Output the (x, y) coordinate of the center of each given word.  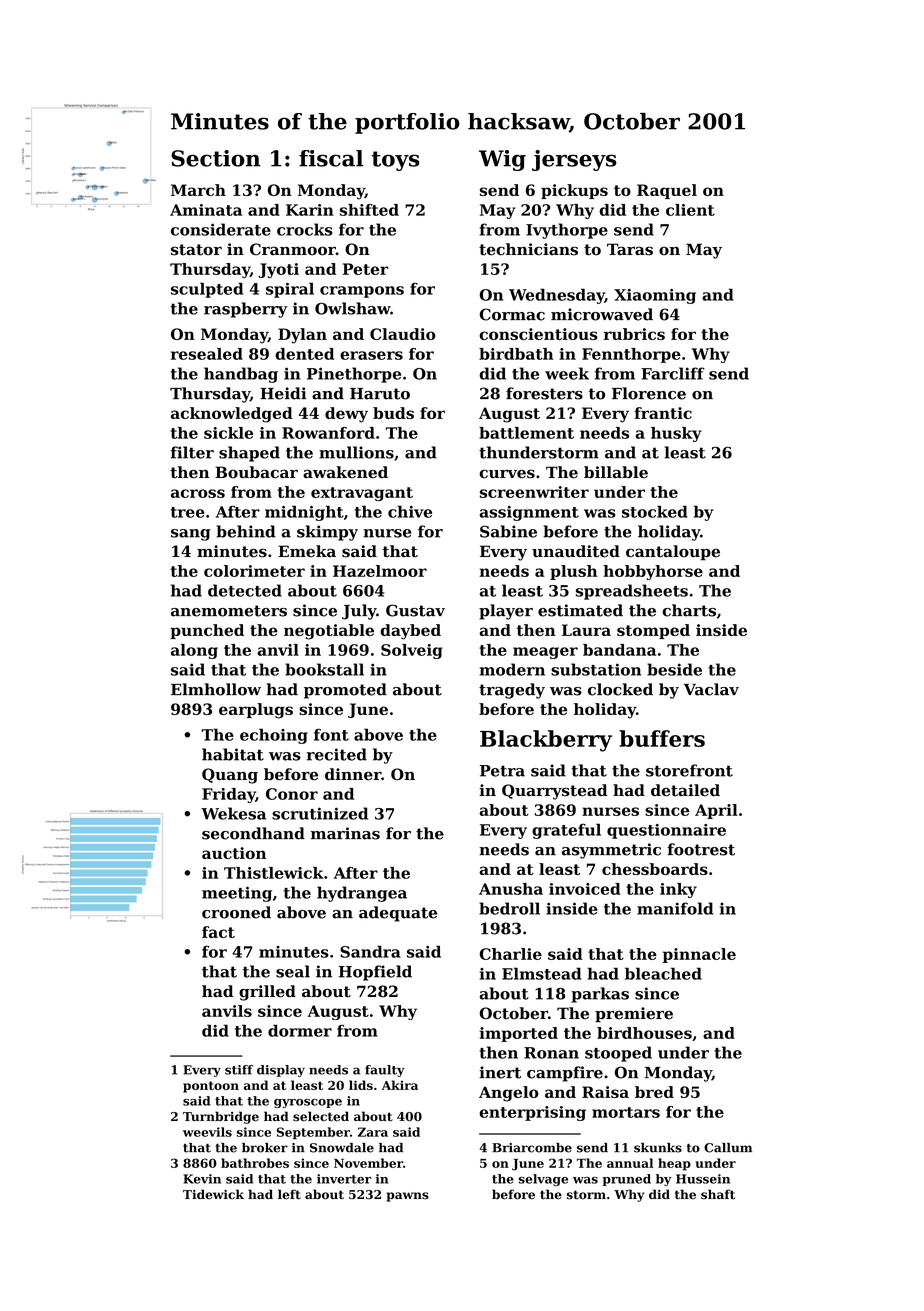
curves (507, 474)
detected (245, 590)
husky (676, 434)
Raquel (667, 191)
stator (196, 250)
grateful (566, 831)
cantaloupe (673, 553)
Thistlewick (273, 873)
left (289, 1194)
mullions (356, 452)
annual (630, 1163)
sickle (228, 433)
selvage (543, 1180)
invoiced (585, 889)
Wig (502, 160)
